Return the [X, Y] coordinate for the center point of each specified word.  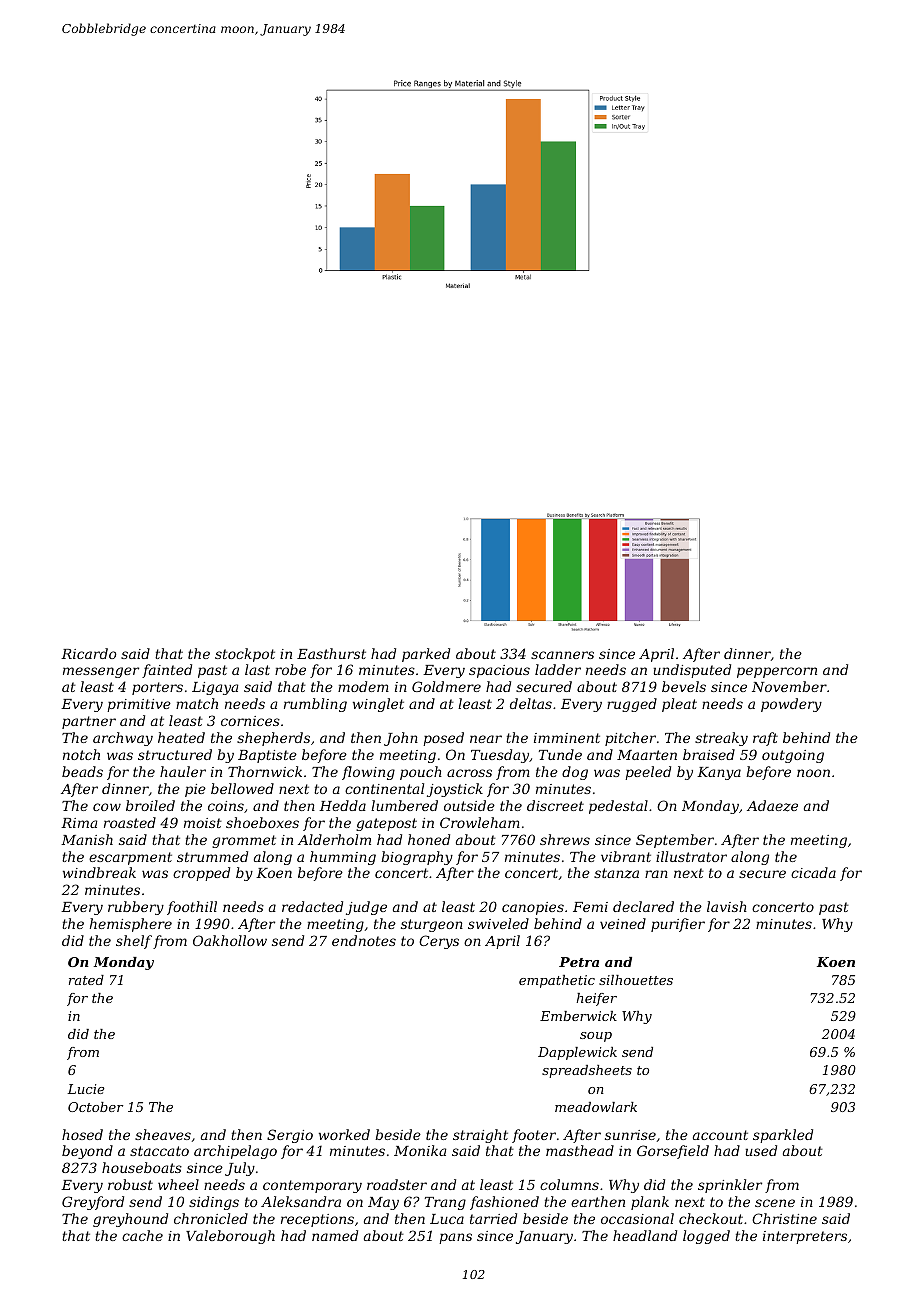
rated [86, 980]
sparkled [783, 1136]
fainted [167, 671]
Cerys [439, 942]
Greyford [93, 1203]
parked [426, 655]
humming [343, 858]
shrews [565, 839]
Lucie [86, 1089]
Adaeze [772, 806]
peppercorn [777, 672]
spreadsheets [587, 1071]
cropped [201, 874]
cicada [813, 872]
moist [203, 823]
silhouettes [636, 980]
